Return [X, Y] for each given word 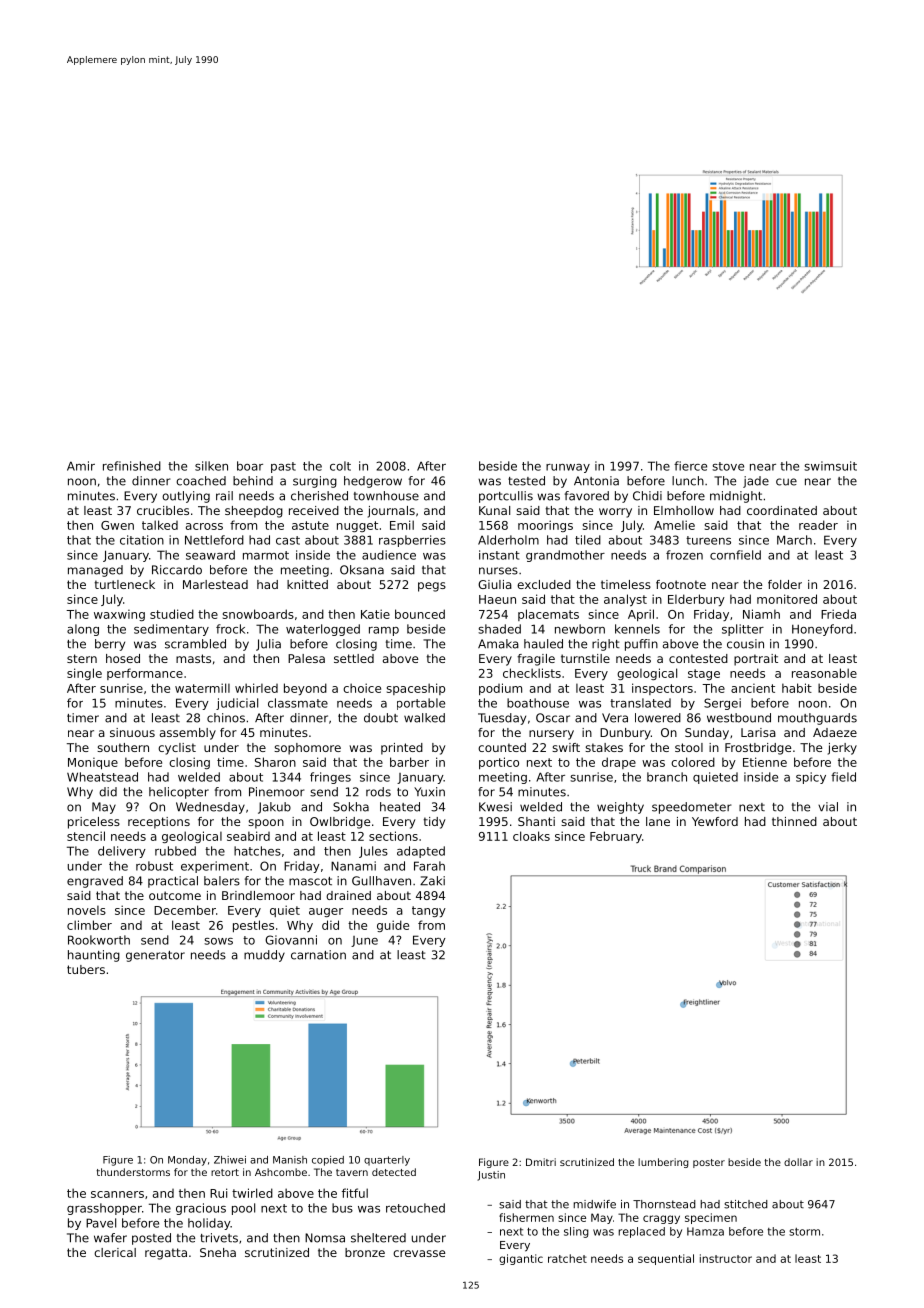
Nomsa [325, 1238]
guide [393, 926]
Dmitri [541, 1162]
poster [709, 1163]
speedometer [692, 808]
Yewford [715, 821]
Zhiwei [230, 1160]
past [283, 467]
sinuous [132, 732]
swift [566, 747]
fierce [690, 466]
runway [568, 468]
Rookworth [99, 940]
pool [243, 1209]
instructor [726, 1258]
